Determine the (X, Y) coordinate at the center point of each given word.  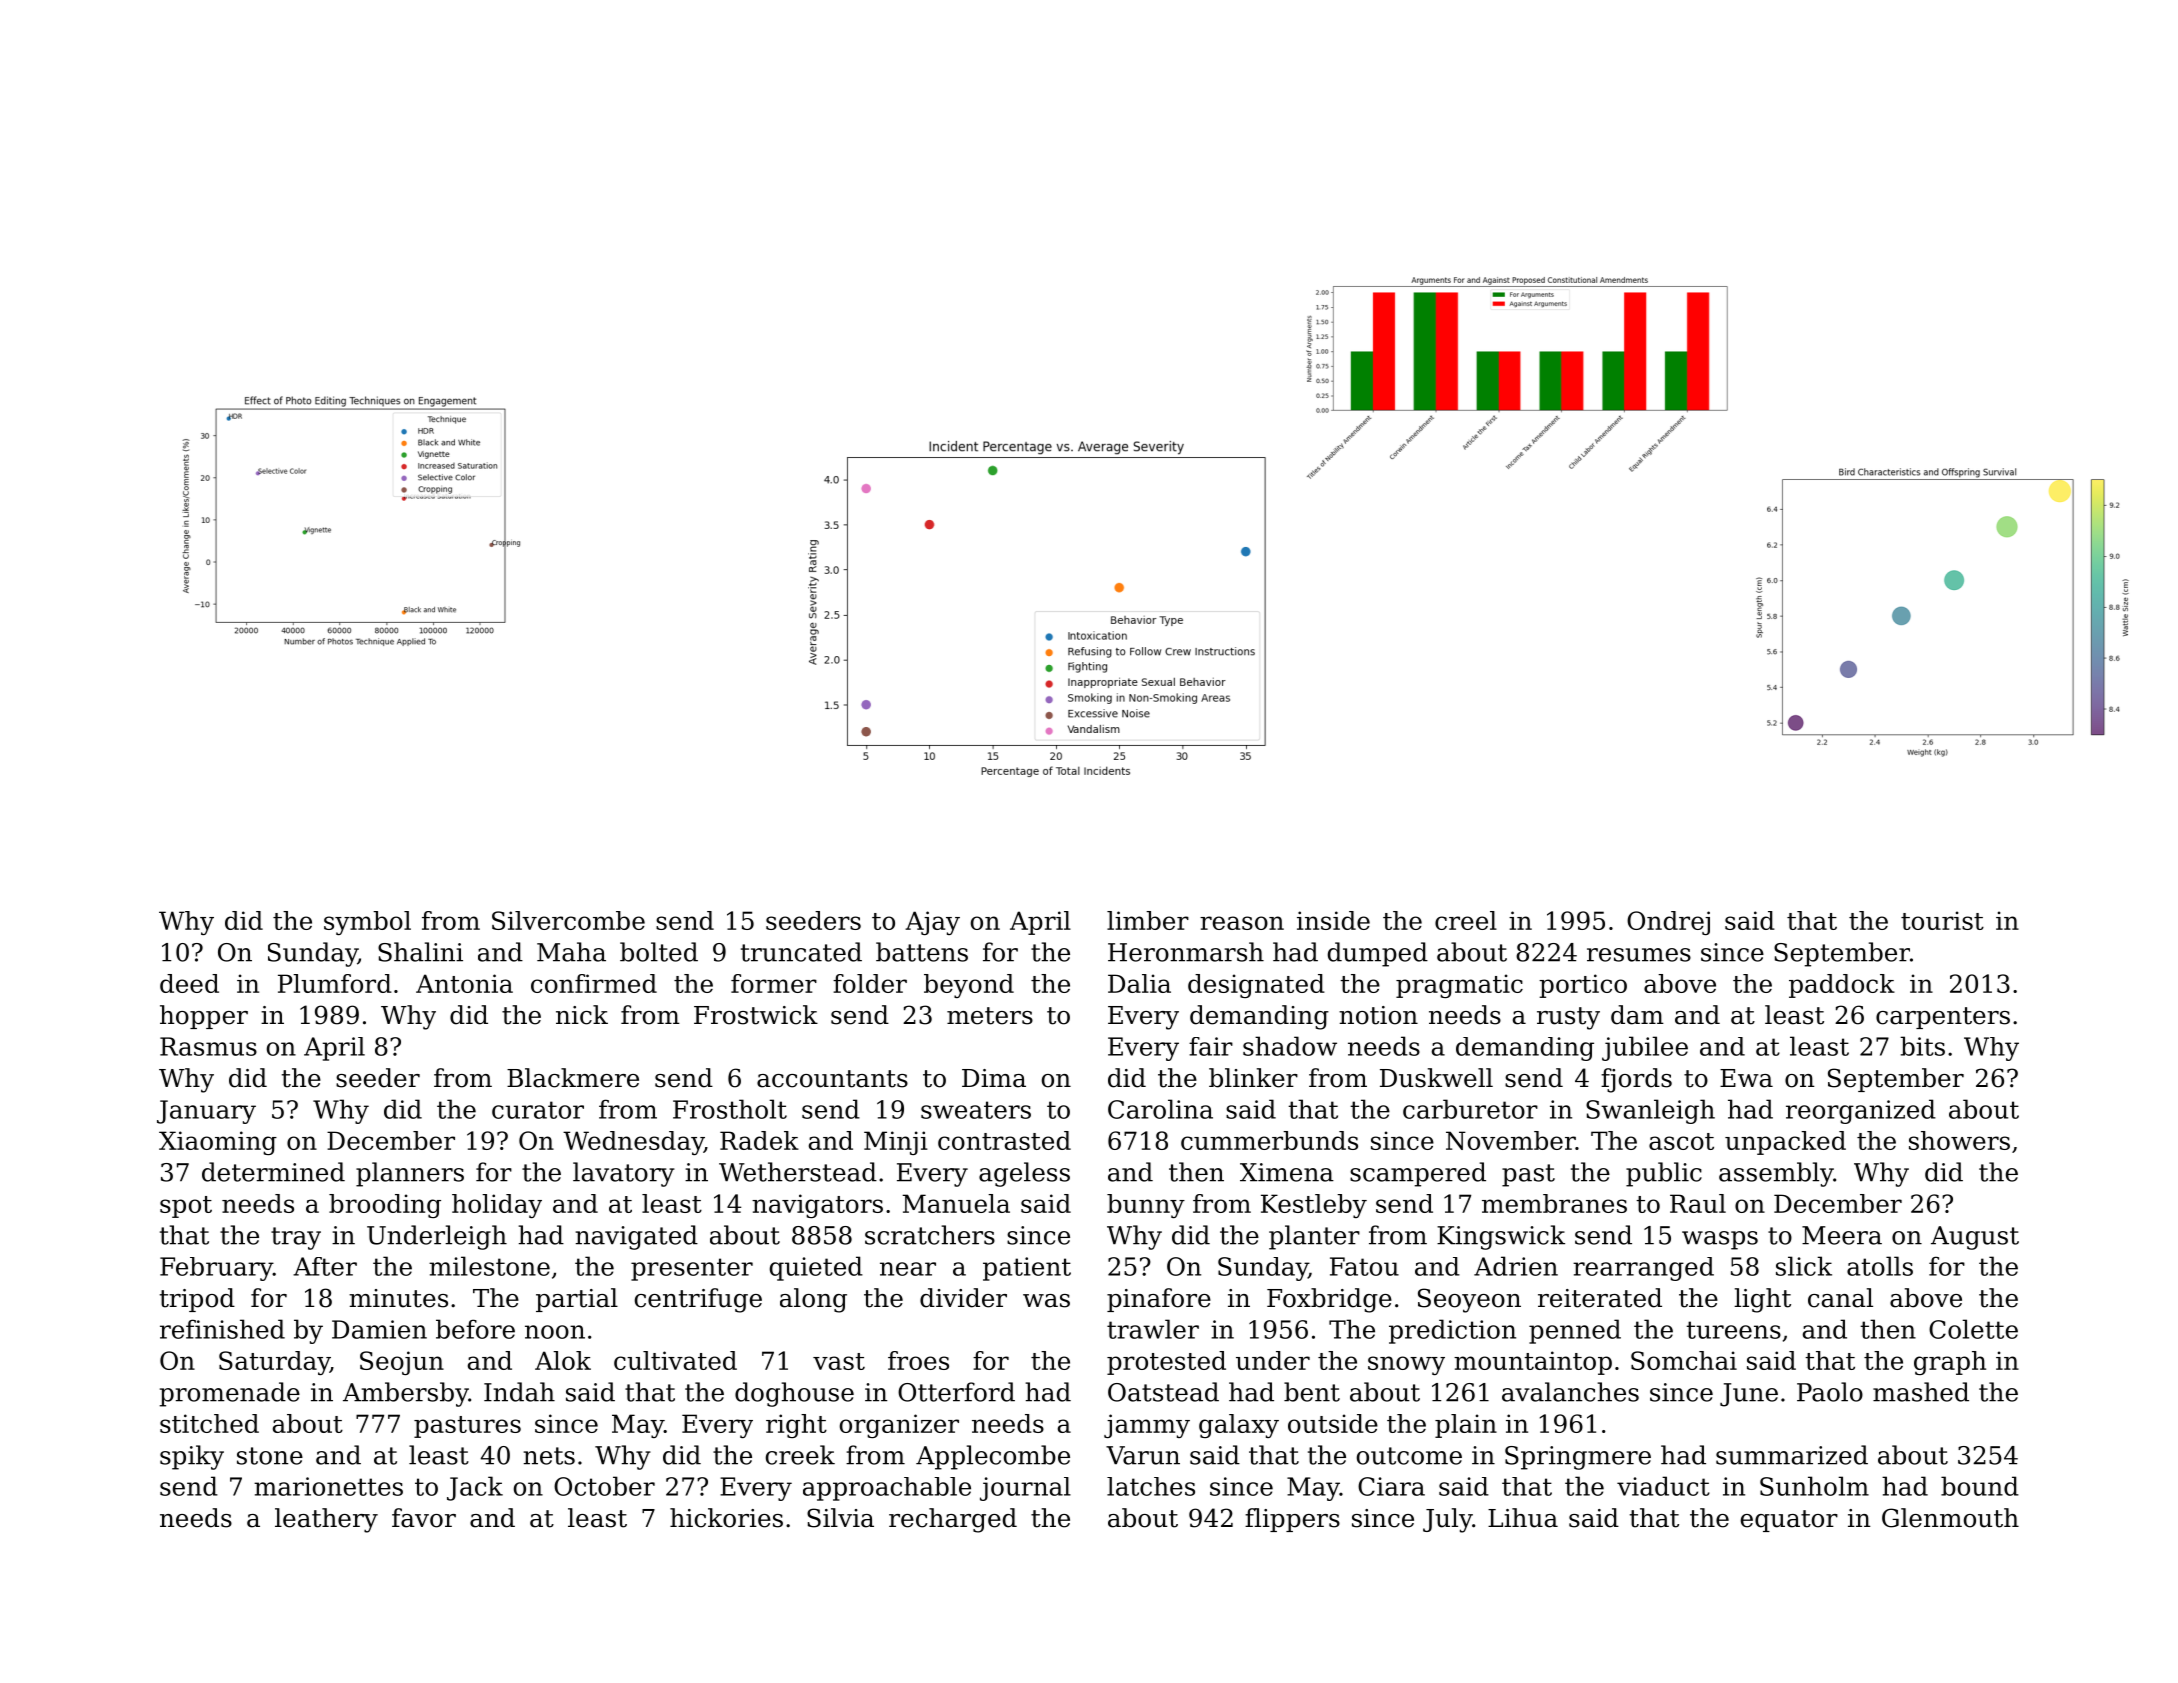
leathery (326, 1520)
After (325, 1266)
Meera (1842, 1235)
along (813, 1300)
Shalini (420, 952)
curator (538, 1110)
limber (1148, 920)
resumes (1639, 955)
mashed (1921, 1392)
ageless (1024, 1174)
